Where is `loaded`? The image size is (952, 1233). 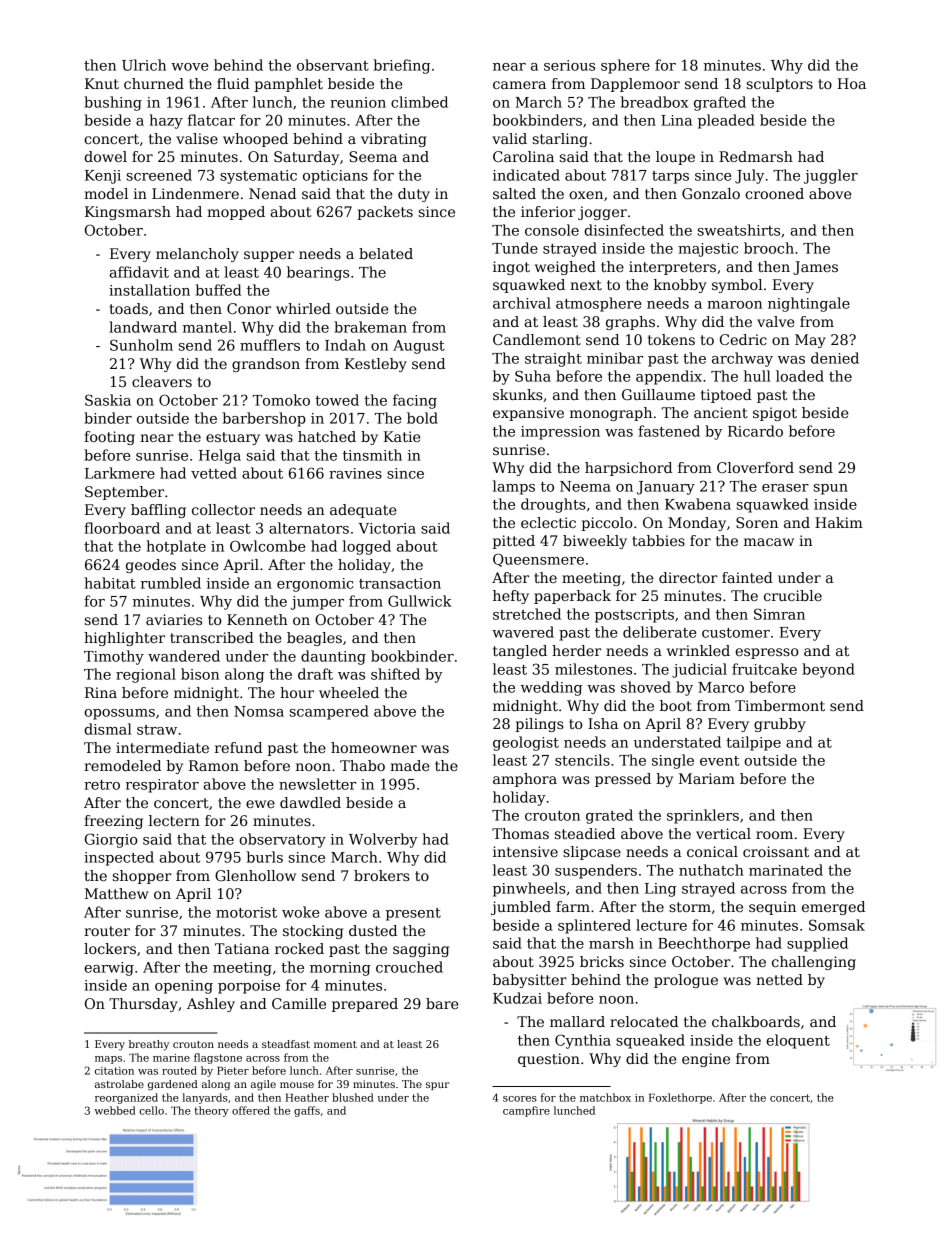 loaded is located at coordinates (800, 376).
